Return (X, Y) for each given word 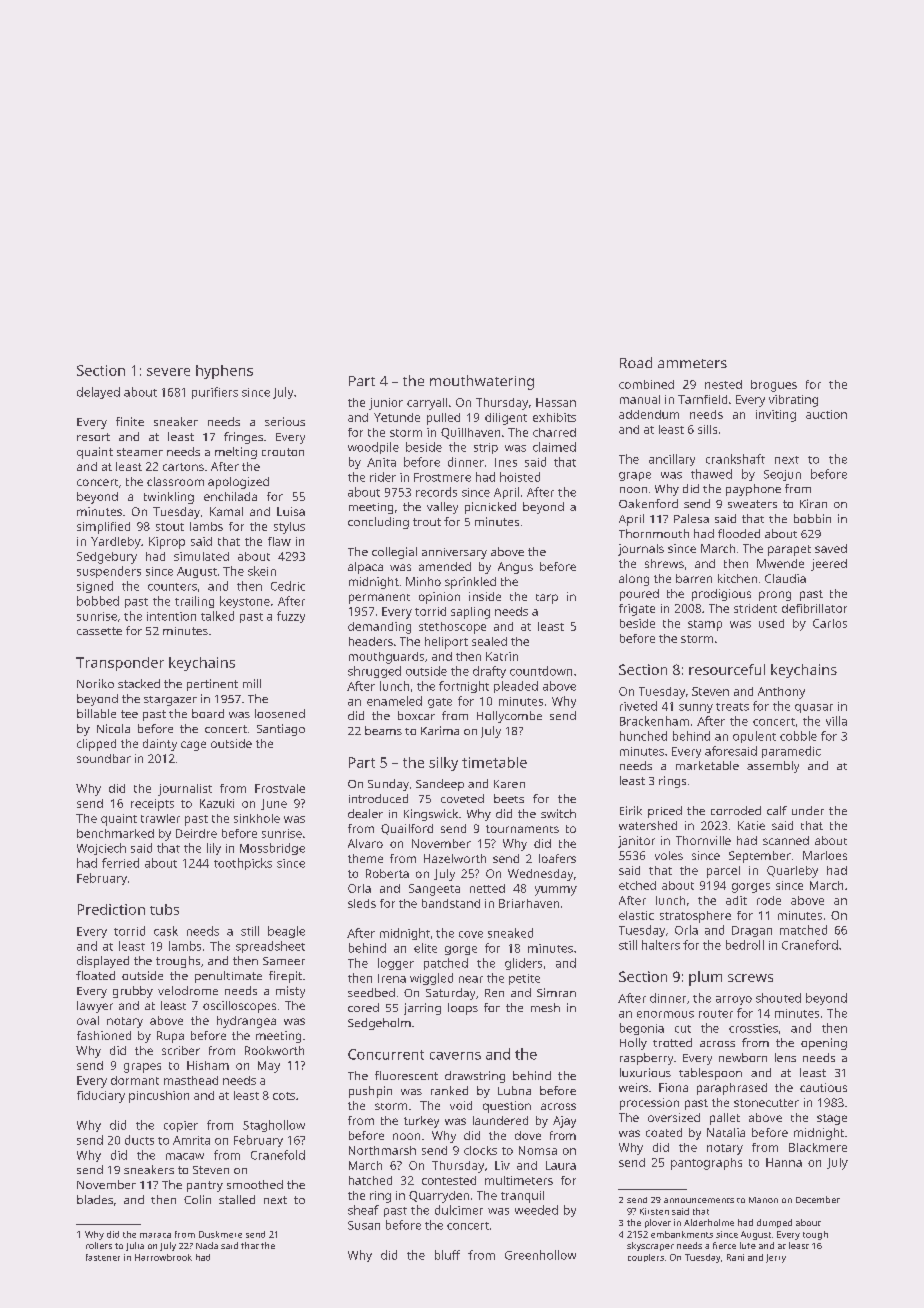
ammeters (692, 363)
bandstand (451, 903)
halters (661, 945)
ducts (139, 1140)
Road (636, 362)
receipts (152, 805)
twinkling (169, 498)
